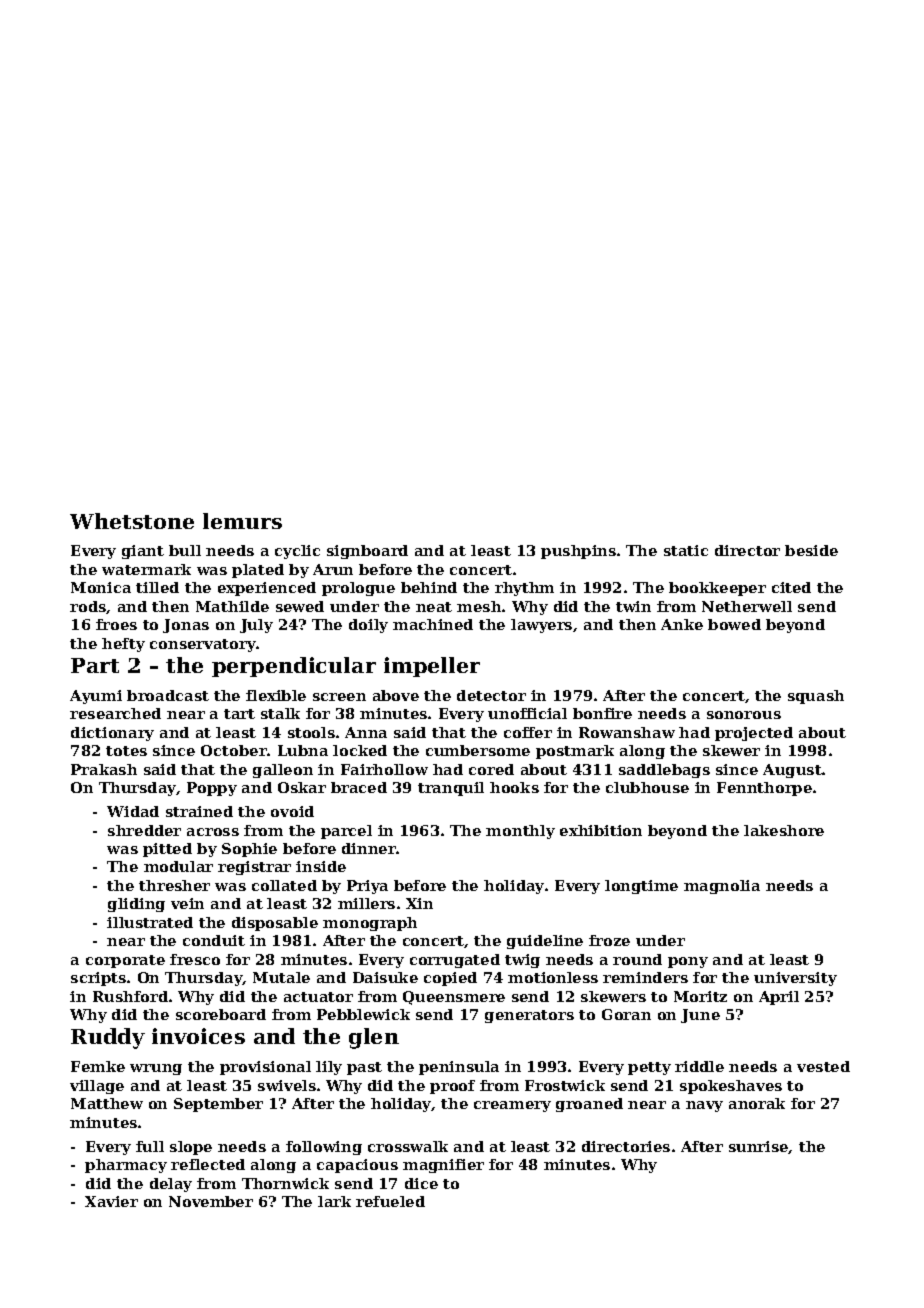 The image size is (924, 1308). Describe the element at coordinates (390, 1201) in the page. I see `refueled` at that location.
